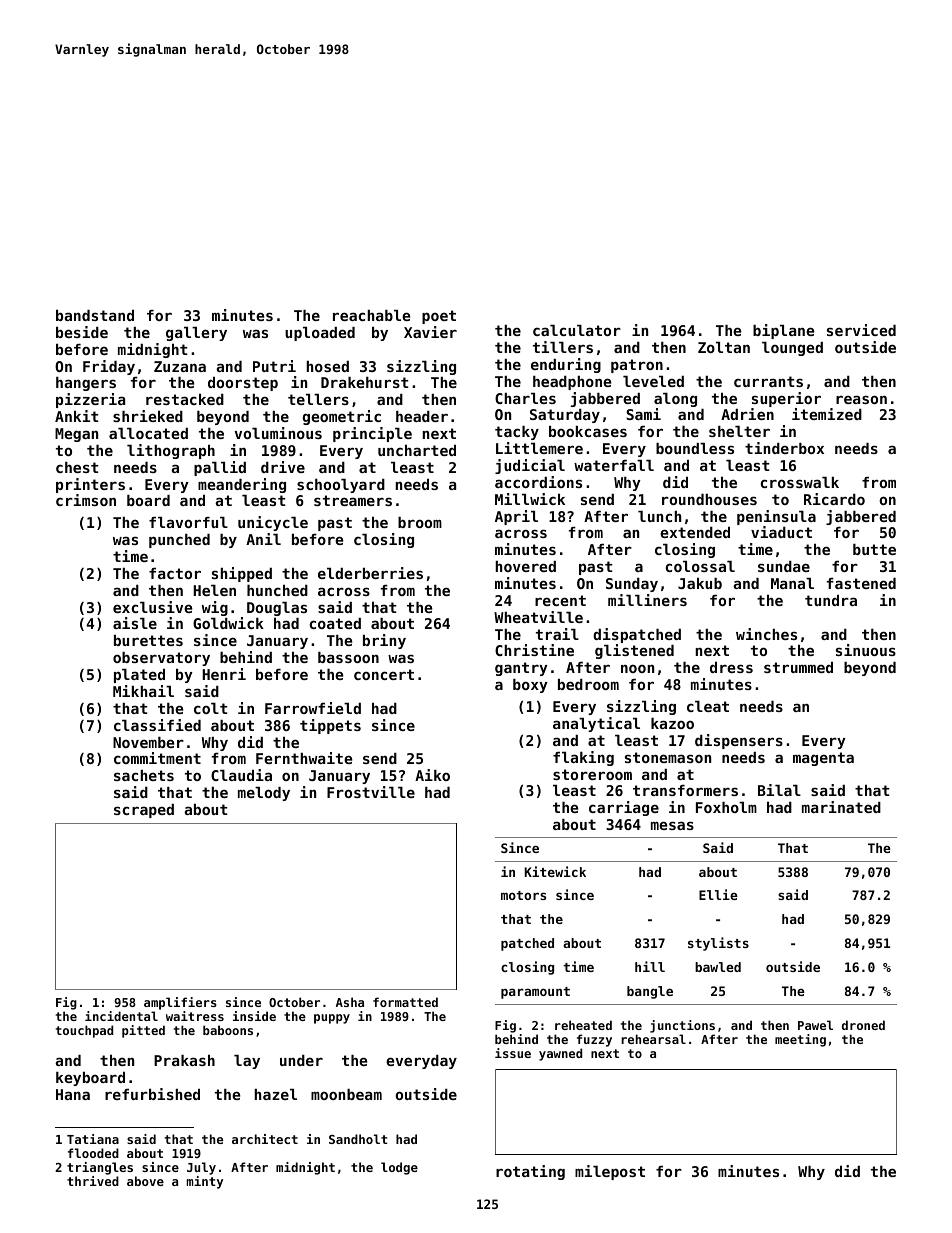 This document has width=952, height=1233. I want to click on hangers, so click(86, 384).
